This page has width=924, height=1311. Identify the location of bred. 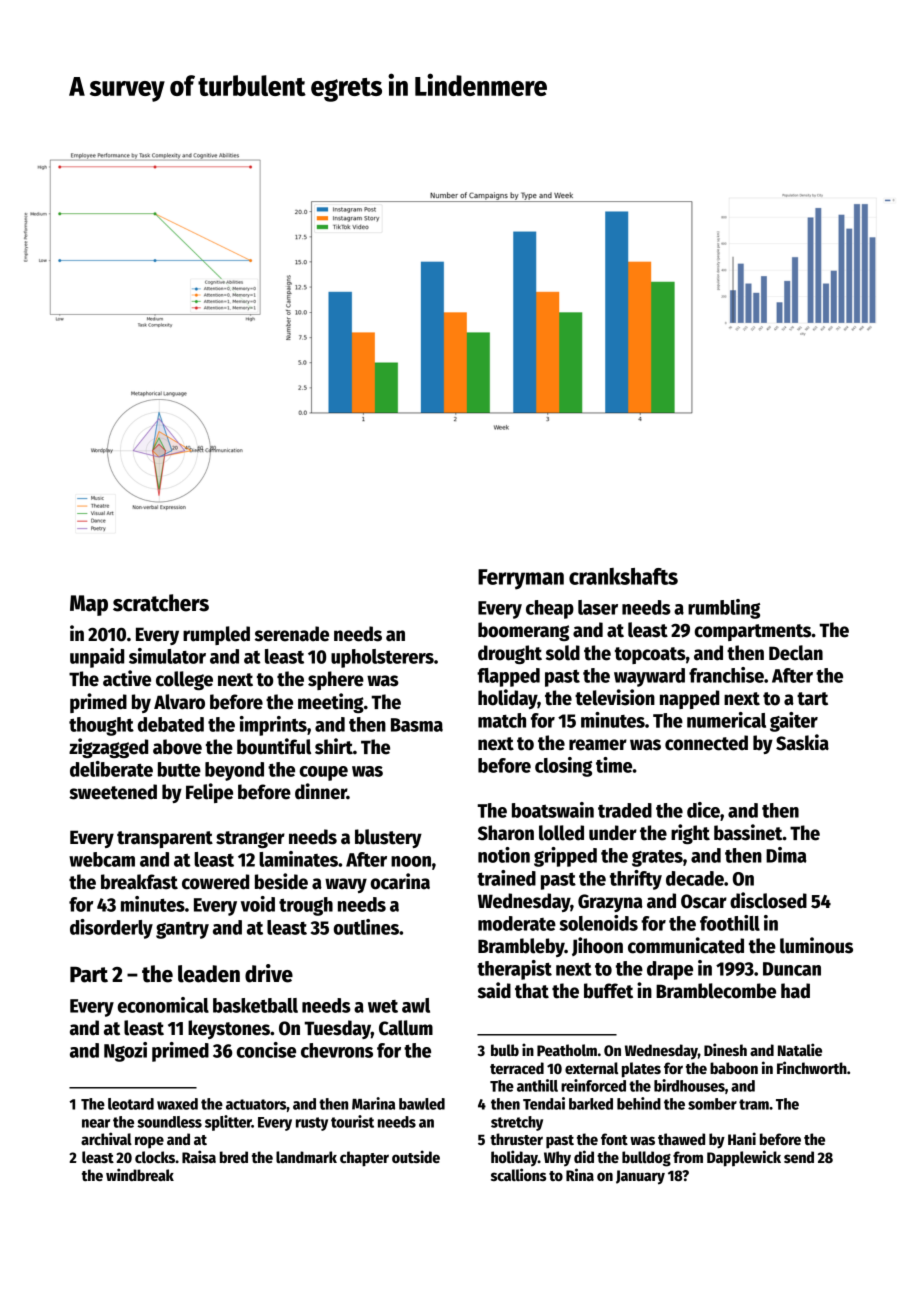
(234, 1157).
